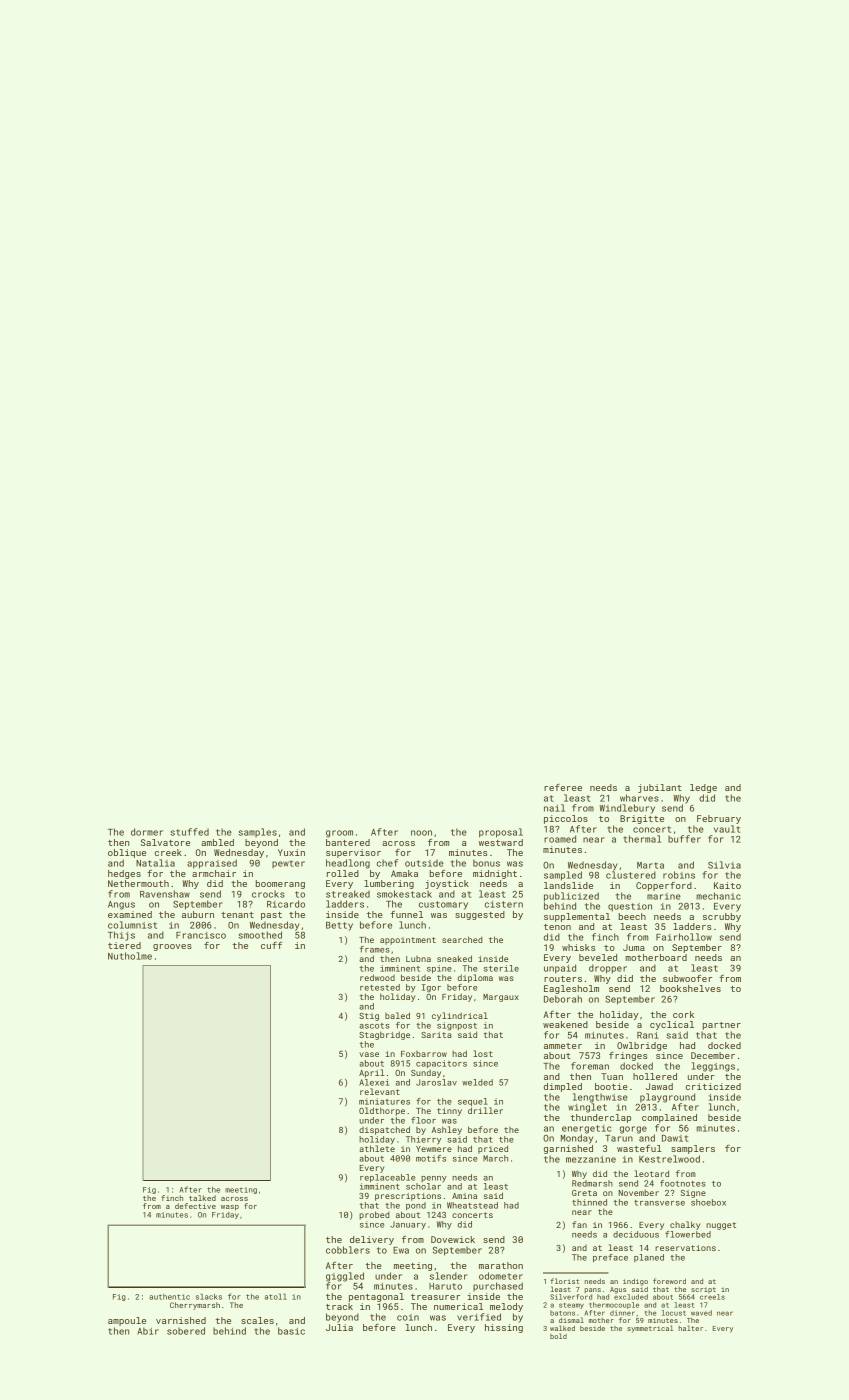  Describe the element at coordinates (693, 1149) in the page. I see `samplers` at that location.
